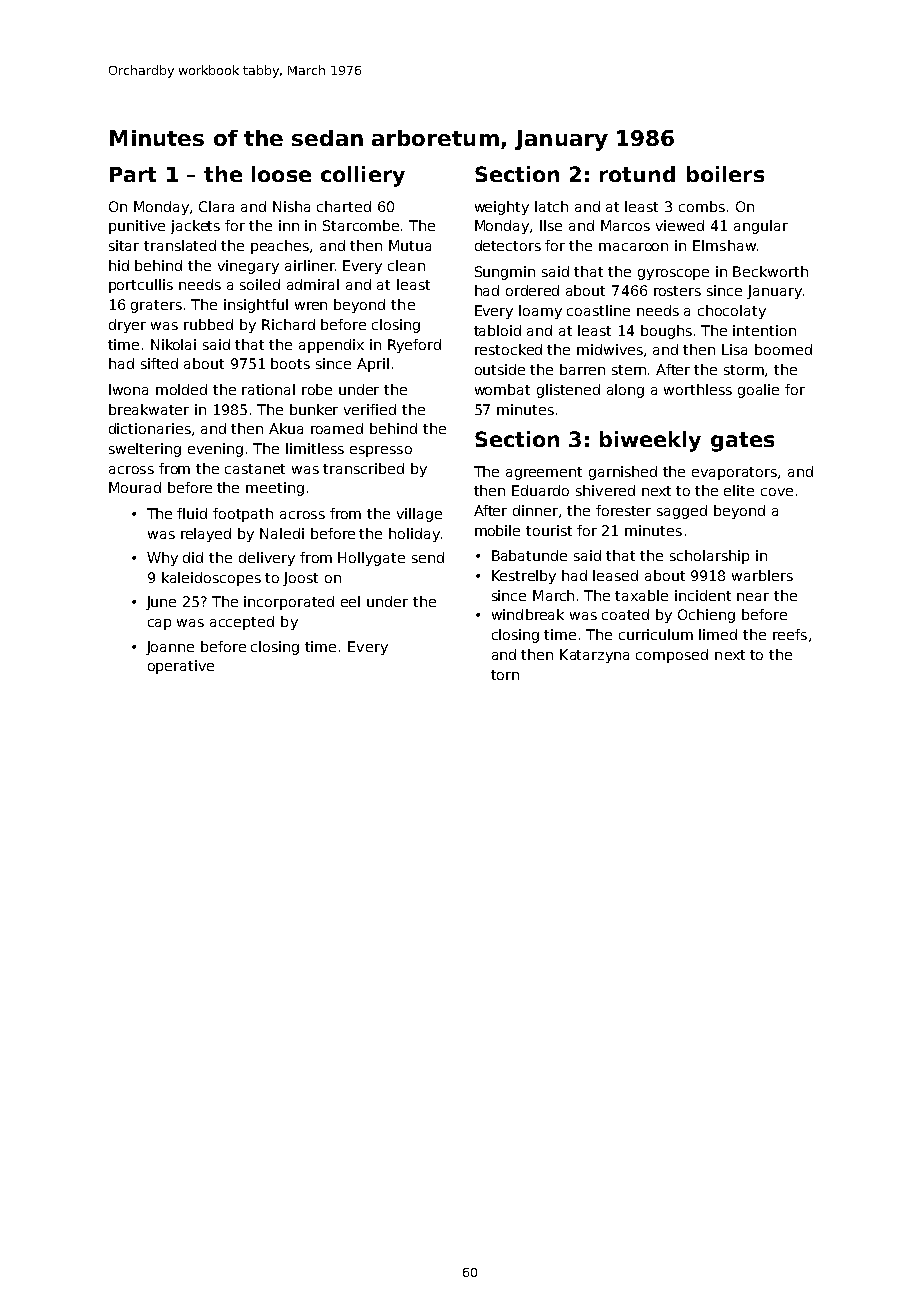 The height and width of the page is (1314, 924). I want to click on cove, so click(777, 492).
